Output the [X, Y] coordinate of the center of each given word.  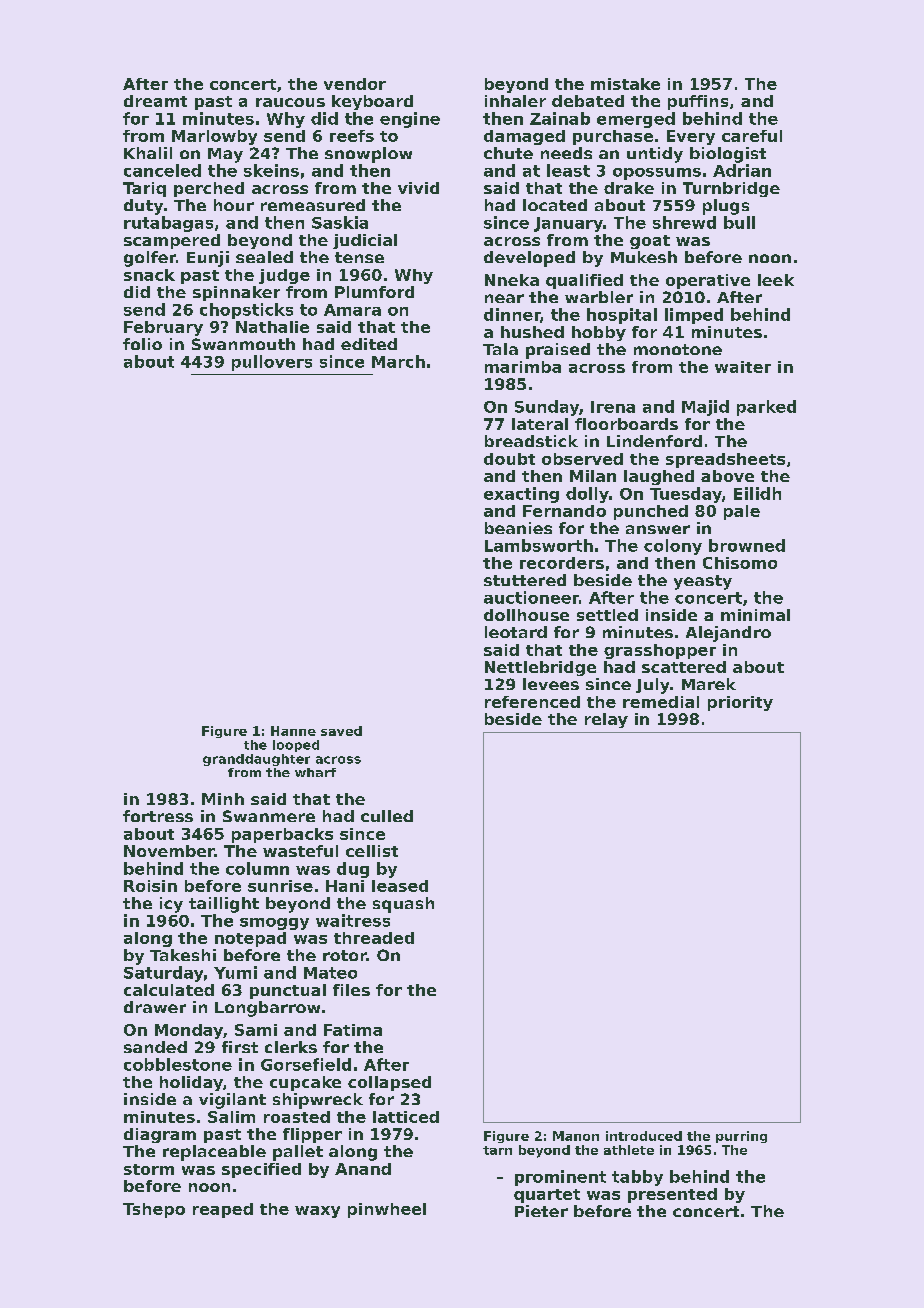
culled [387, 816]
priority [740, 703]
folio [142, 344]
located [555, 205]
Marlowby [214, 137]
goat [650, 242]
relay [606, 720]
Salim [231, 1117]
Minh [223, 799]
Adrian [742, 170]
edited [369, 344]
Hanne [293, 731]
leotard [516, 632]
